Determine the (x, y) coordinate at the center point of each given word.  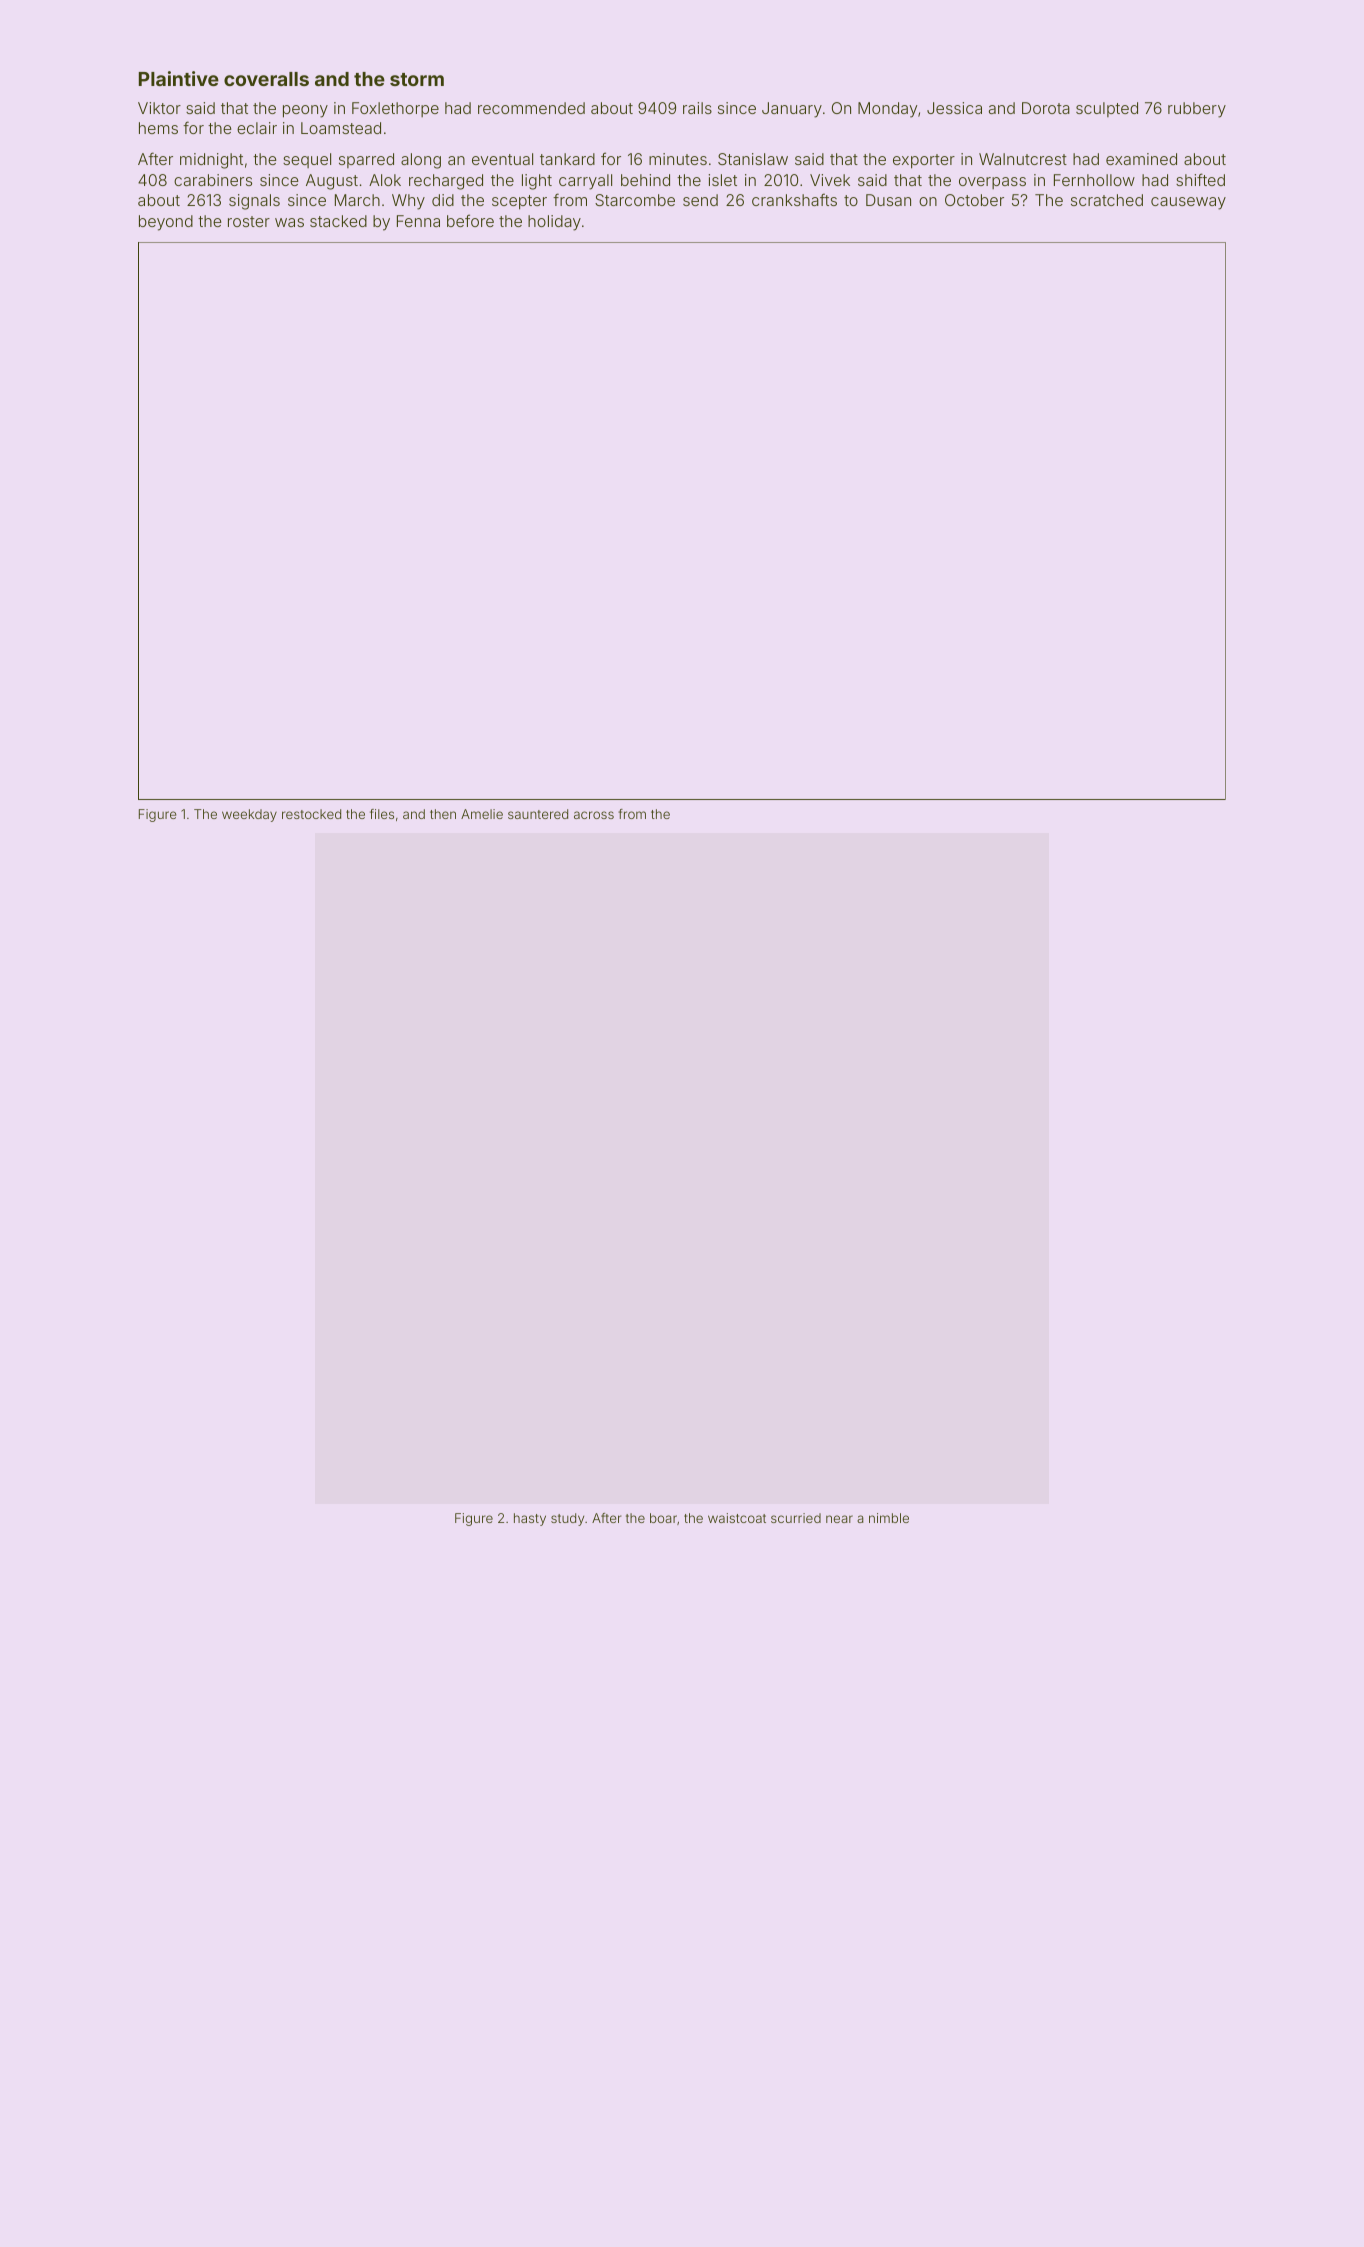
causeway (1188, 203)
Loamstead (341, 128)
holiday (554, 223)
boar (663, 1518)
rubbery (1197, 110)
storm (417, 79)
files (382, 814)
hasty (530, 1519)
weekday (249, 815)
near (839, 1519)
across (594, 815)
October (974, 200)
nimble (889, 1518)
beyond (166, 223)
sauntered (538, 814)
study (567, 1519)
